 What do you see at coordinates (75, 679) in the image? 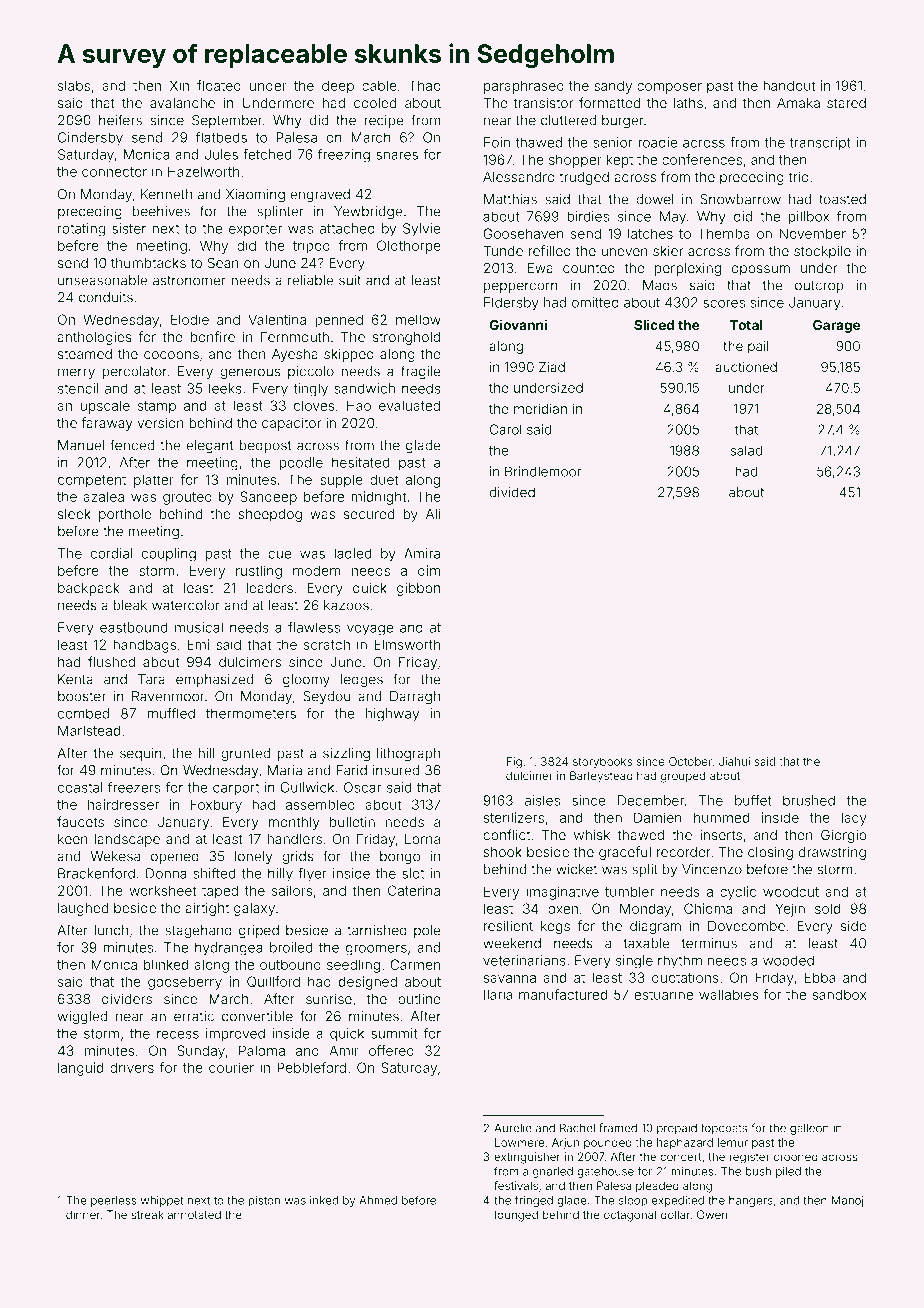
I see `Kenta` at bounding box center [75, 679].
